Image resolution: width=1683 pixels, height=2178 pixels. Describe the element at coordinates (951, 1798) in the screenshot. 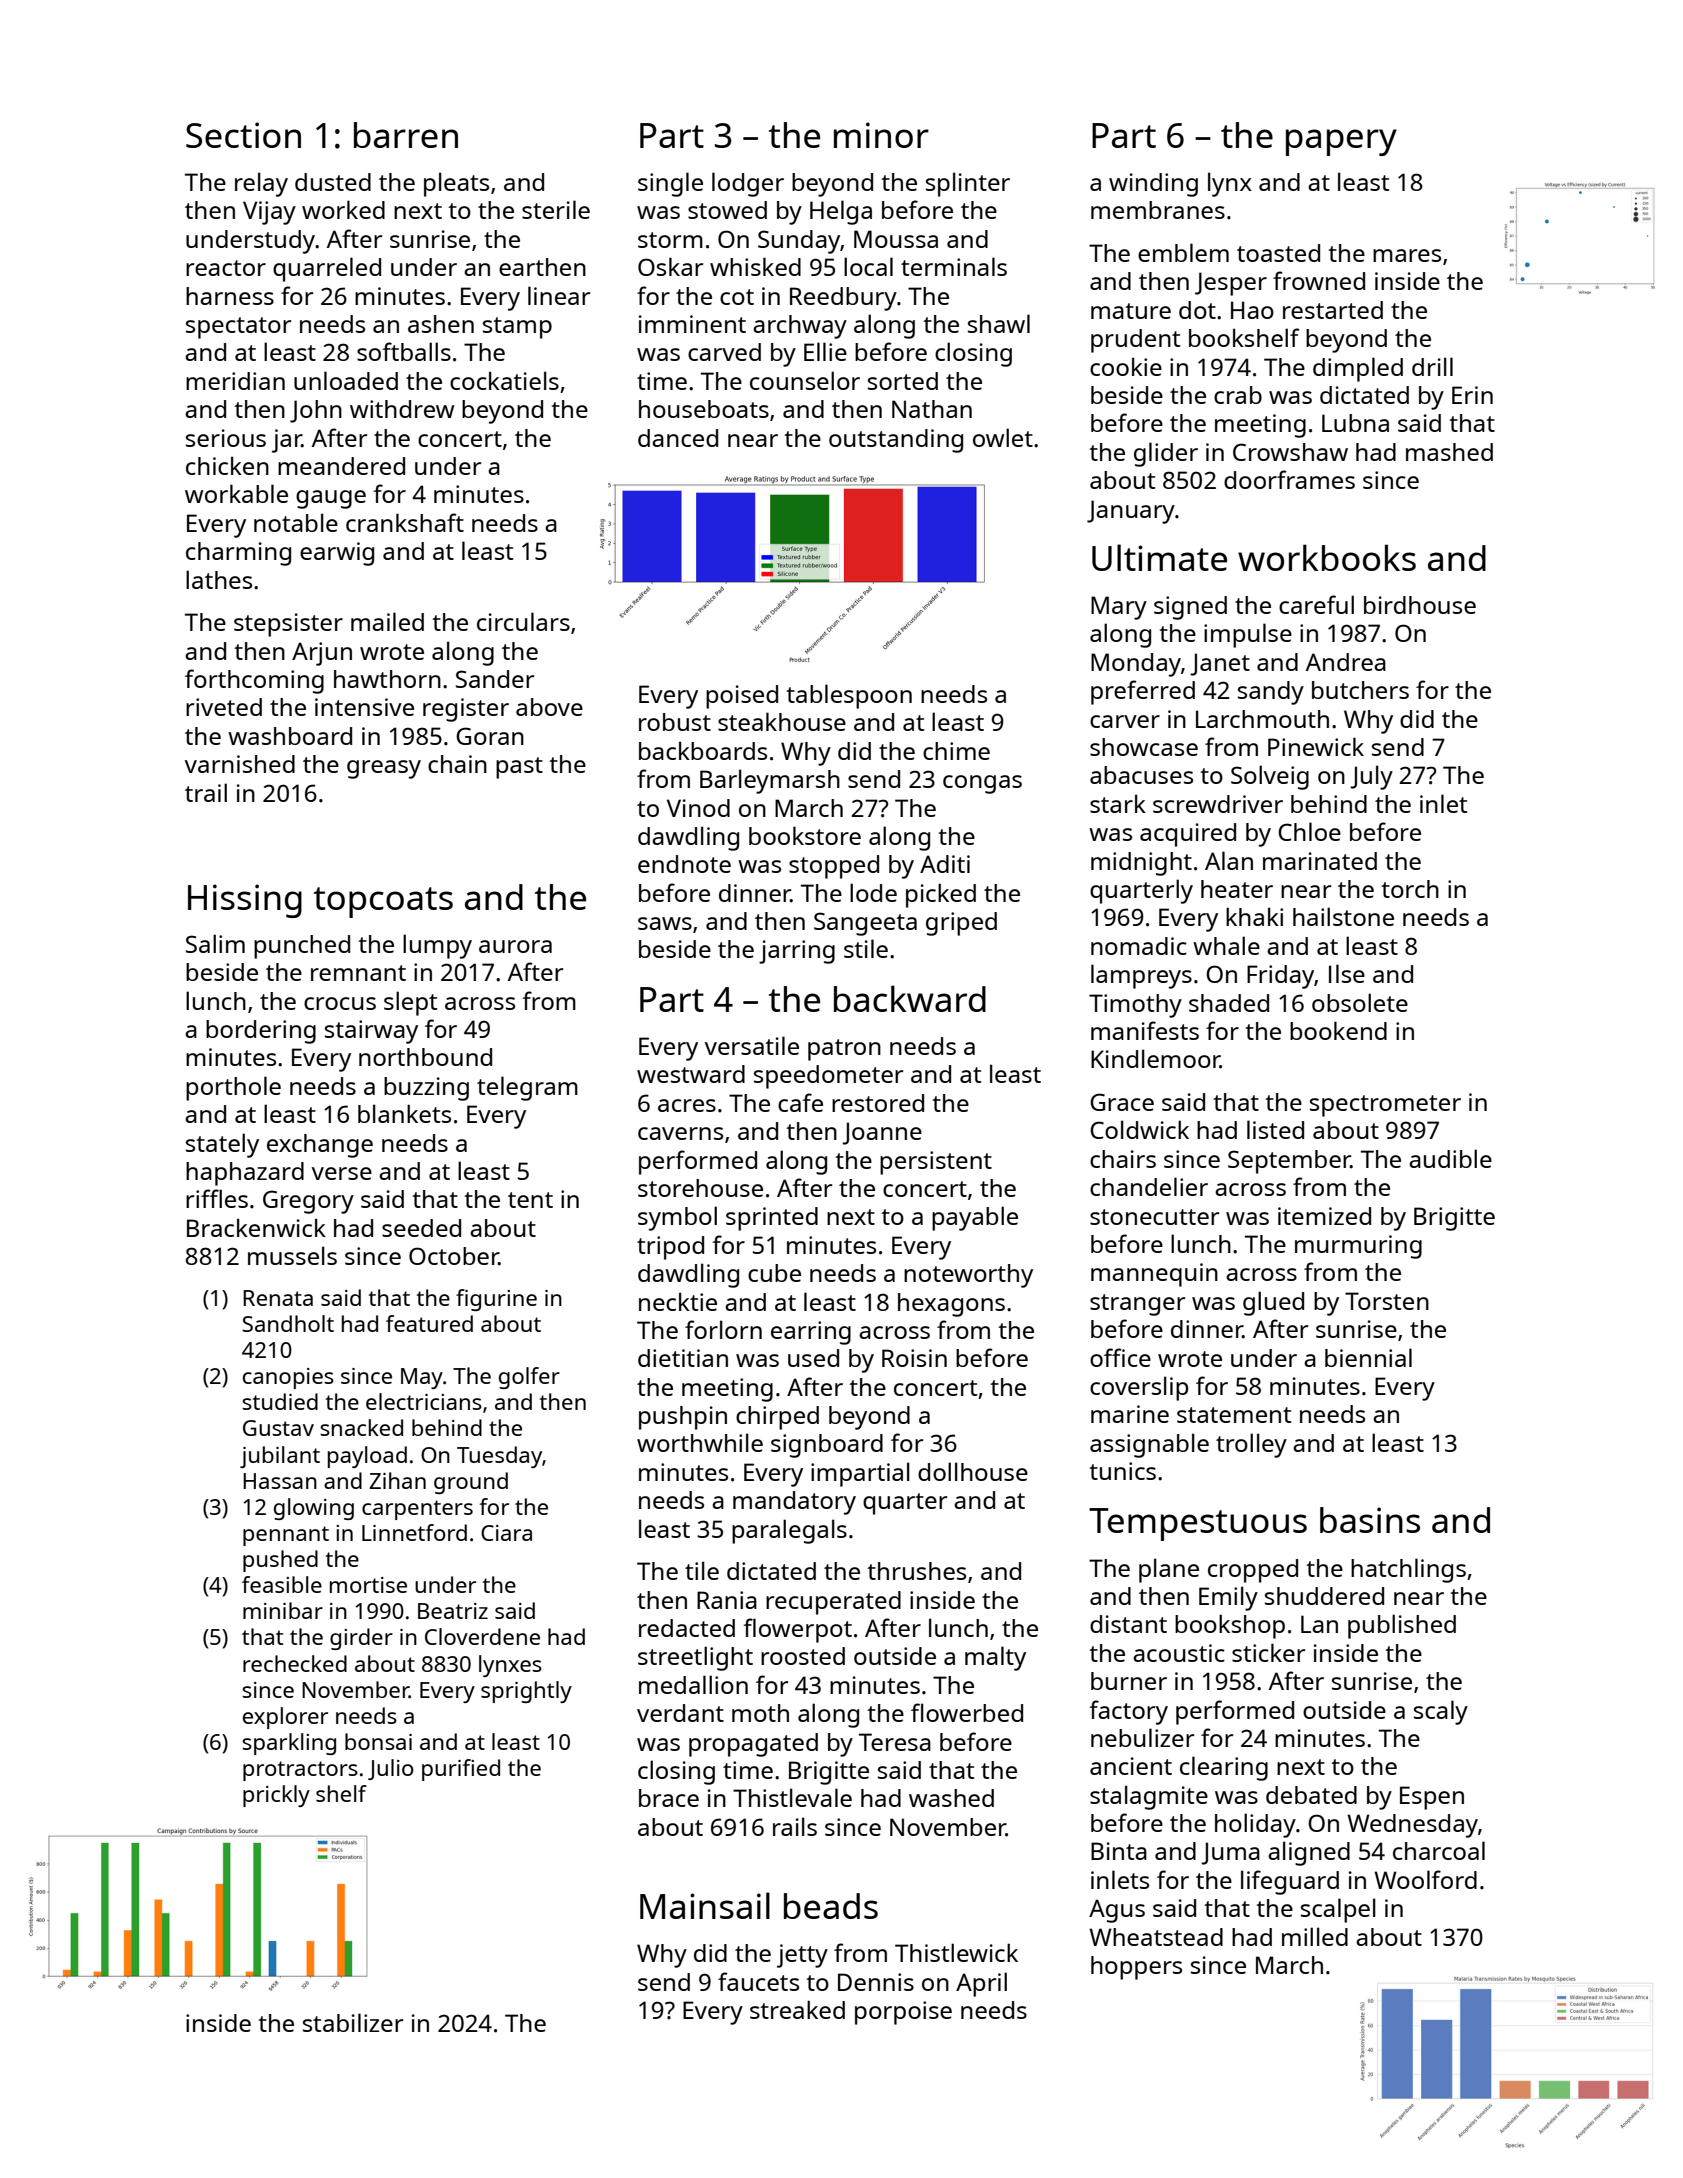

I see `washed` at that location.
